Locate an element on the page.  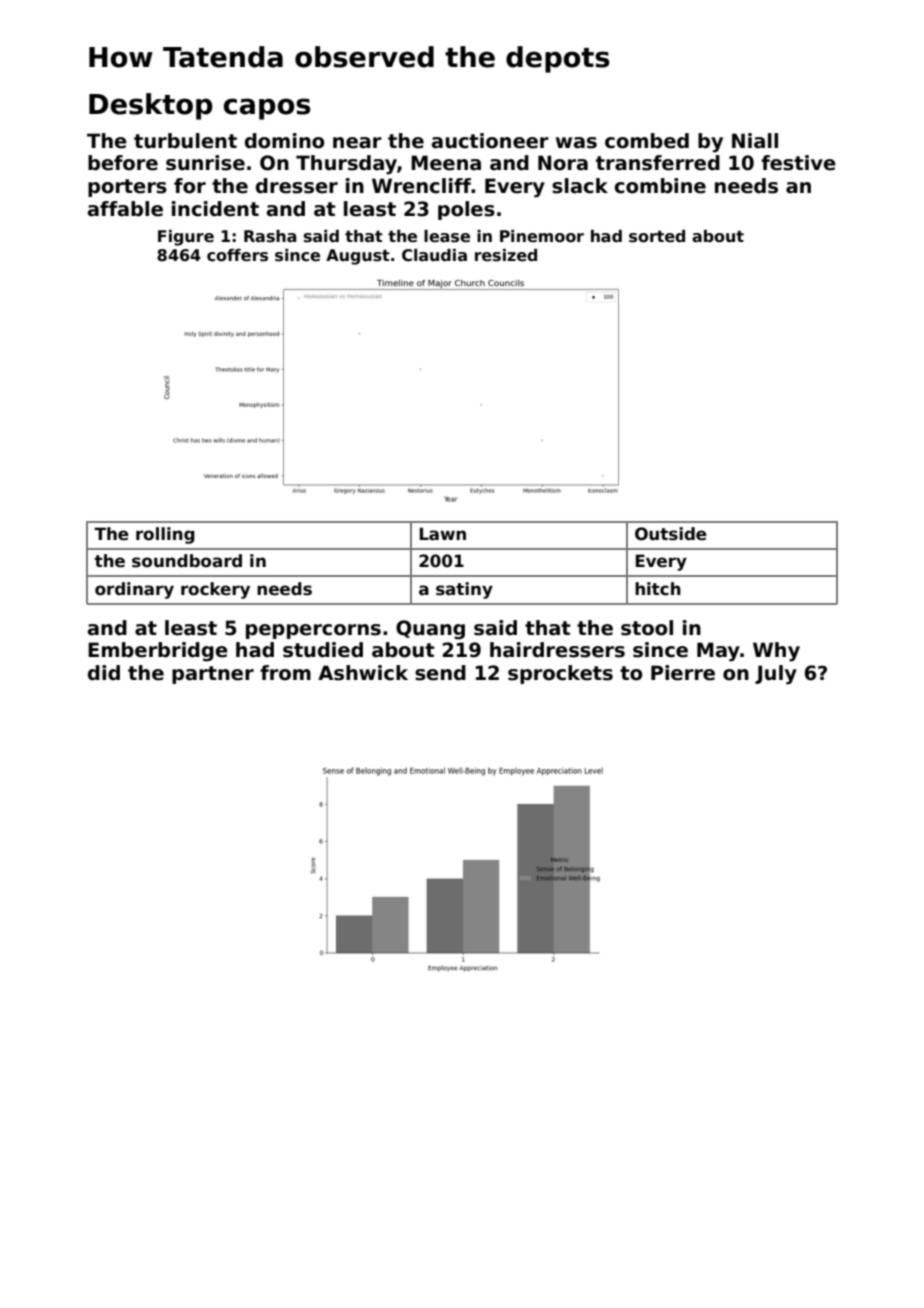
Ashwick is located at coordinates (363, 673).
